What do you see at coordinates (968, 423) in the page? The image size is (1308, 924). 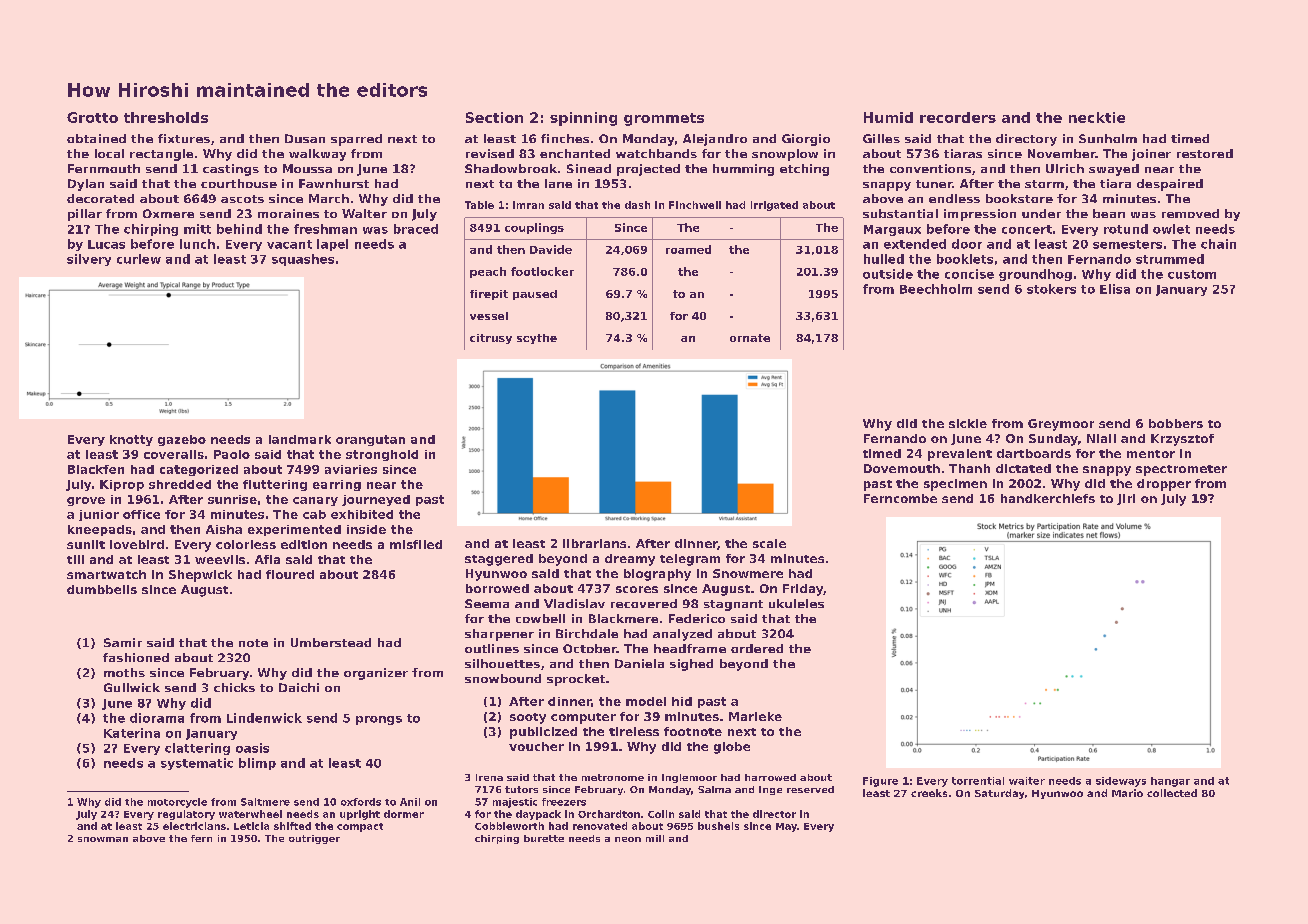 I see `sickle` at bounding box center [968, 423].
